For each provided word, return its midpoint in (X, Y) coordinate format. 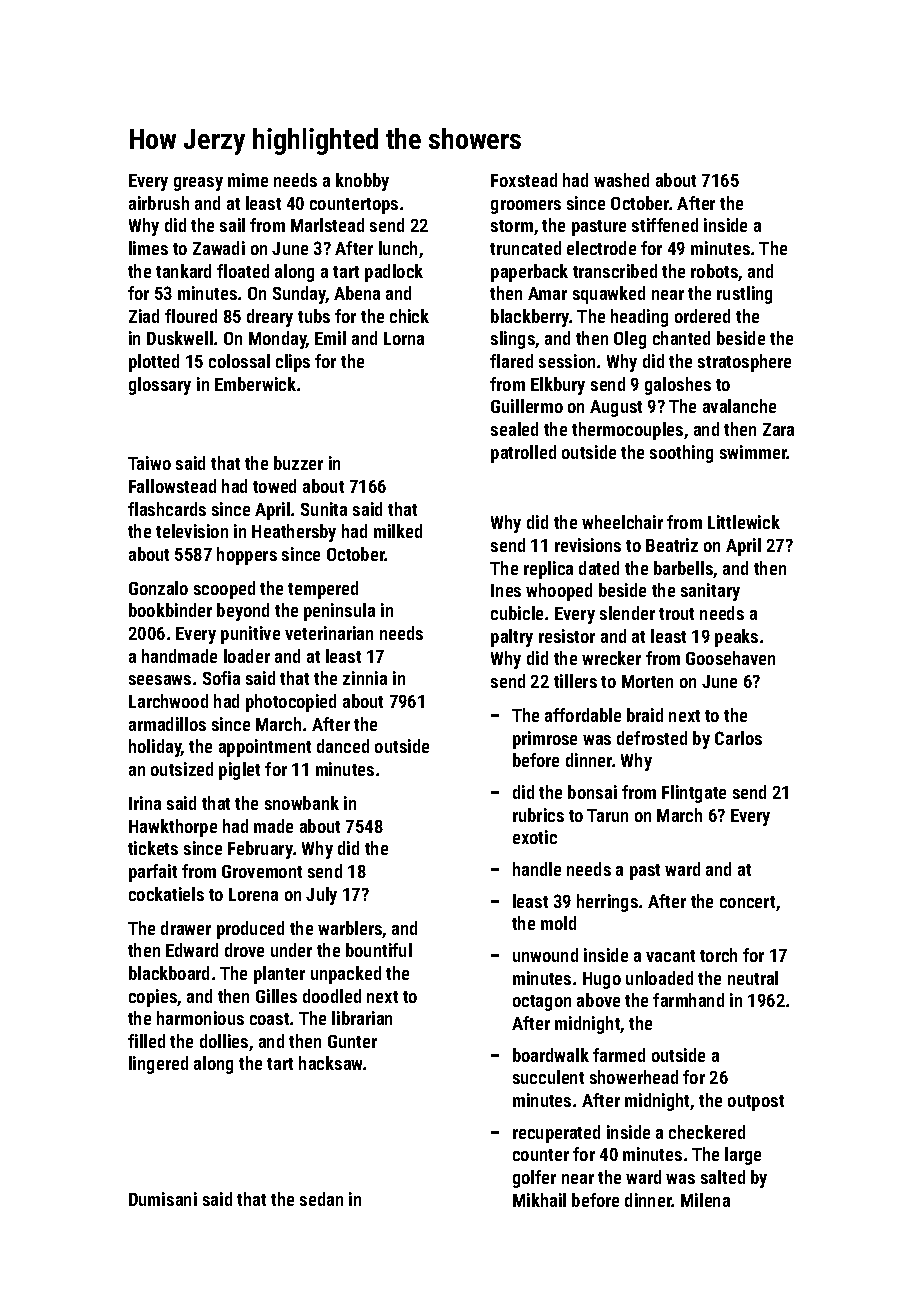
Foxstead (524, 180)
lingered (158, 1065)
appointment (265, 748)
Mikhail (539, 1200)
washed (621, 180)
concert (747, 902)
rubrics (538, 815)
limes (148, 248)
